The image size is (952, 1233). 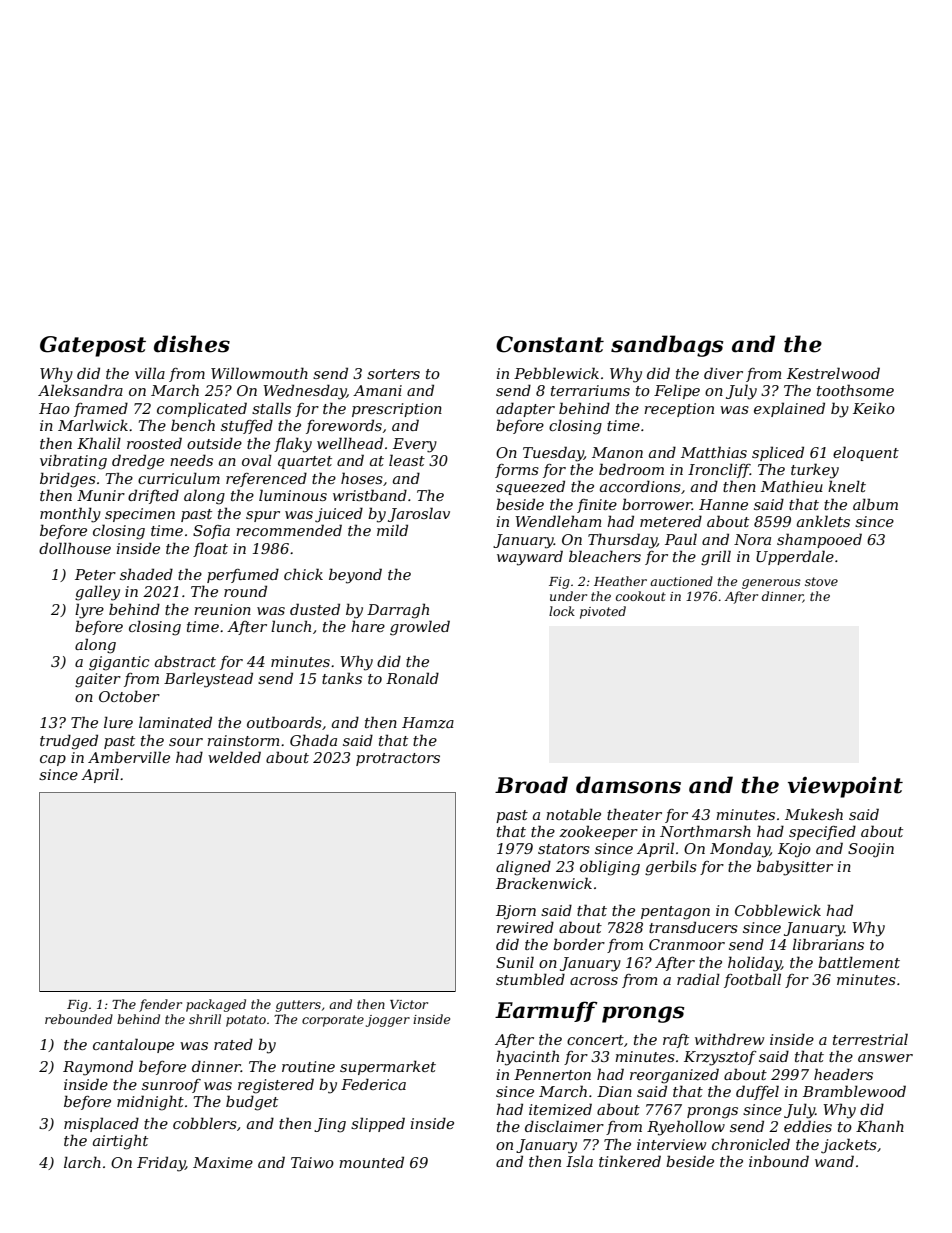 What do you see at coordinates (216, 1005) in the document?
I see `packaged` at bounding box center [216, 1005].
